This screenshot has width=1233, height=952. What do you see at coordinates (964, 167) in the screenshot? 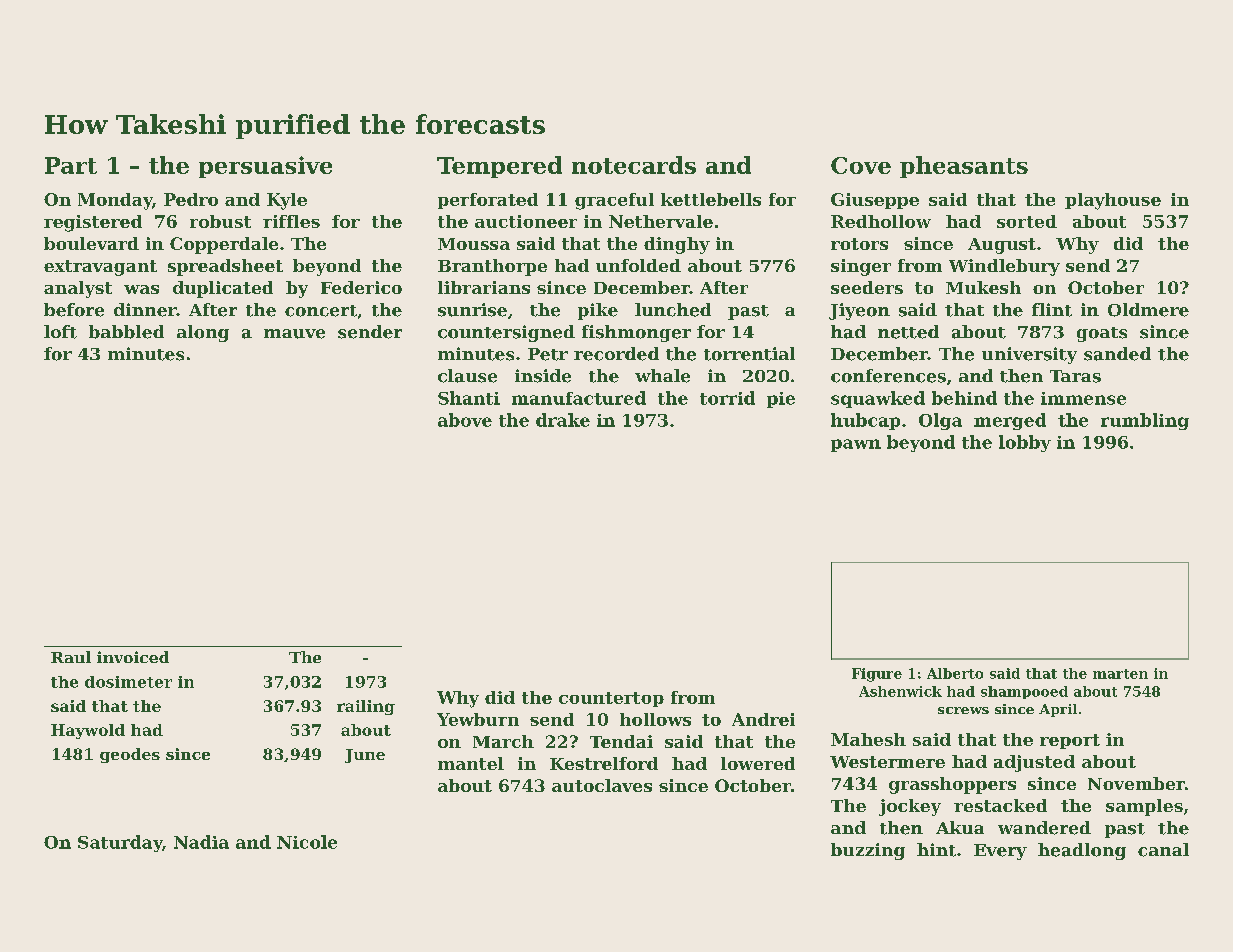
I see `pheasants` at bounding box center [964, 167].
